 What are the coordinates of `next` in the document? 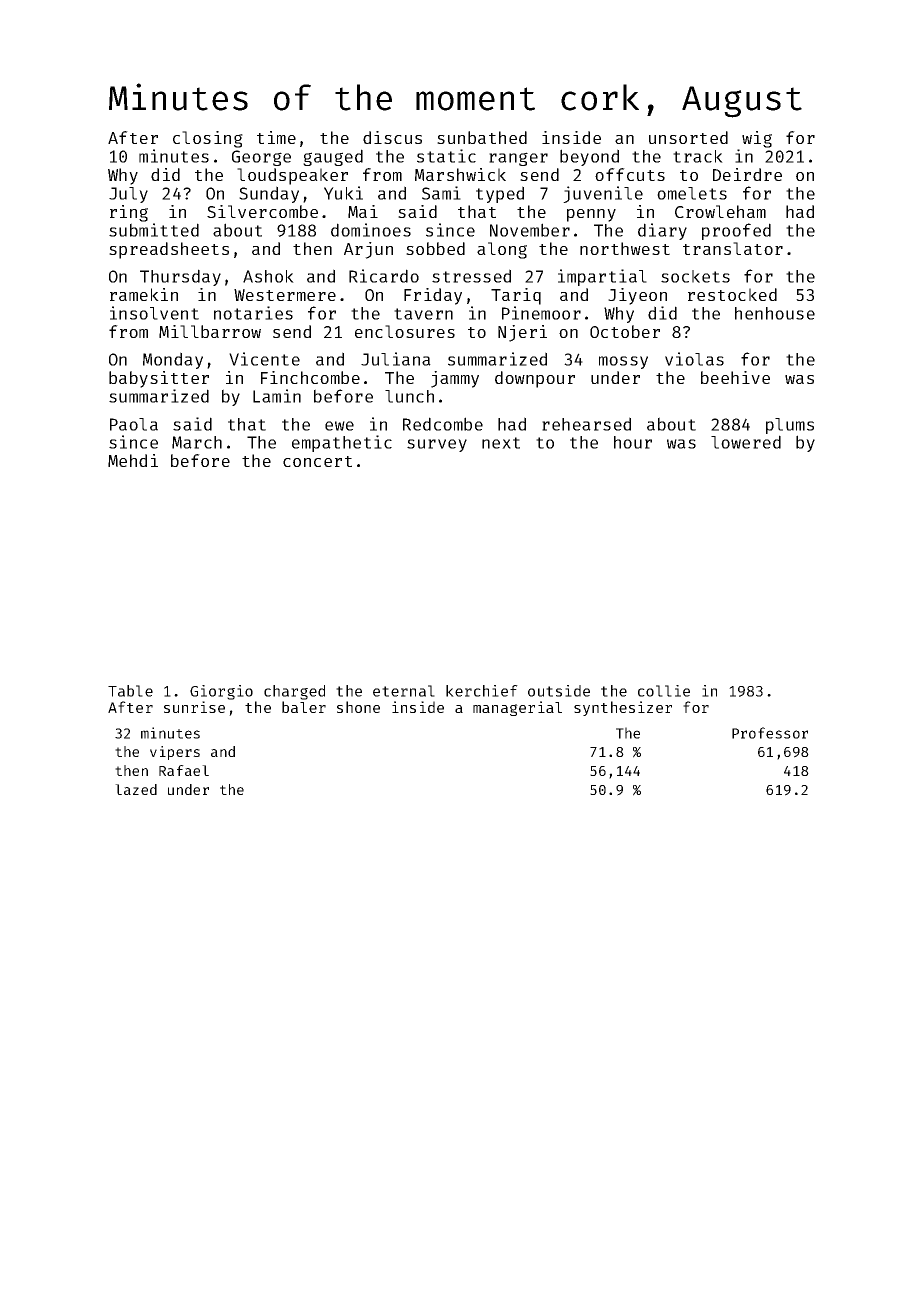 It's located at (501, 443).
